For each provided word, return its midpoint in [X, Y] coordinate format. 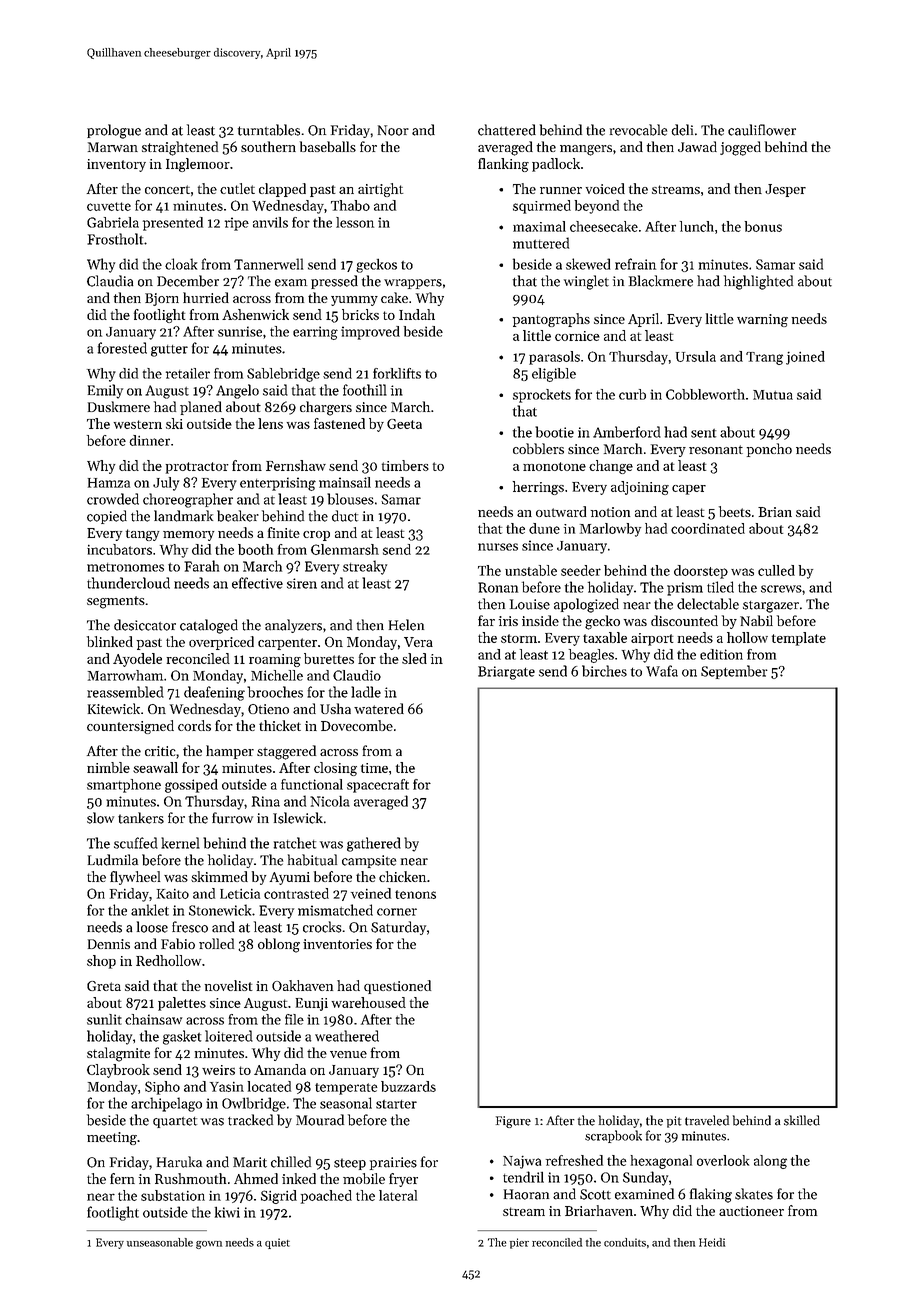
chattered [507, 130]
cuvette [109, 206]
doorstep [701, 572]
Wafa [662, 671]
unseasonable [160, 1242]
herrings [538, 488]
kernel [180, 843]
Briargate [506, 673]
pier [519, 1243]
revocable [638, 130]
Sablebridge [283, 375]
